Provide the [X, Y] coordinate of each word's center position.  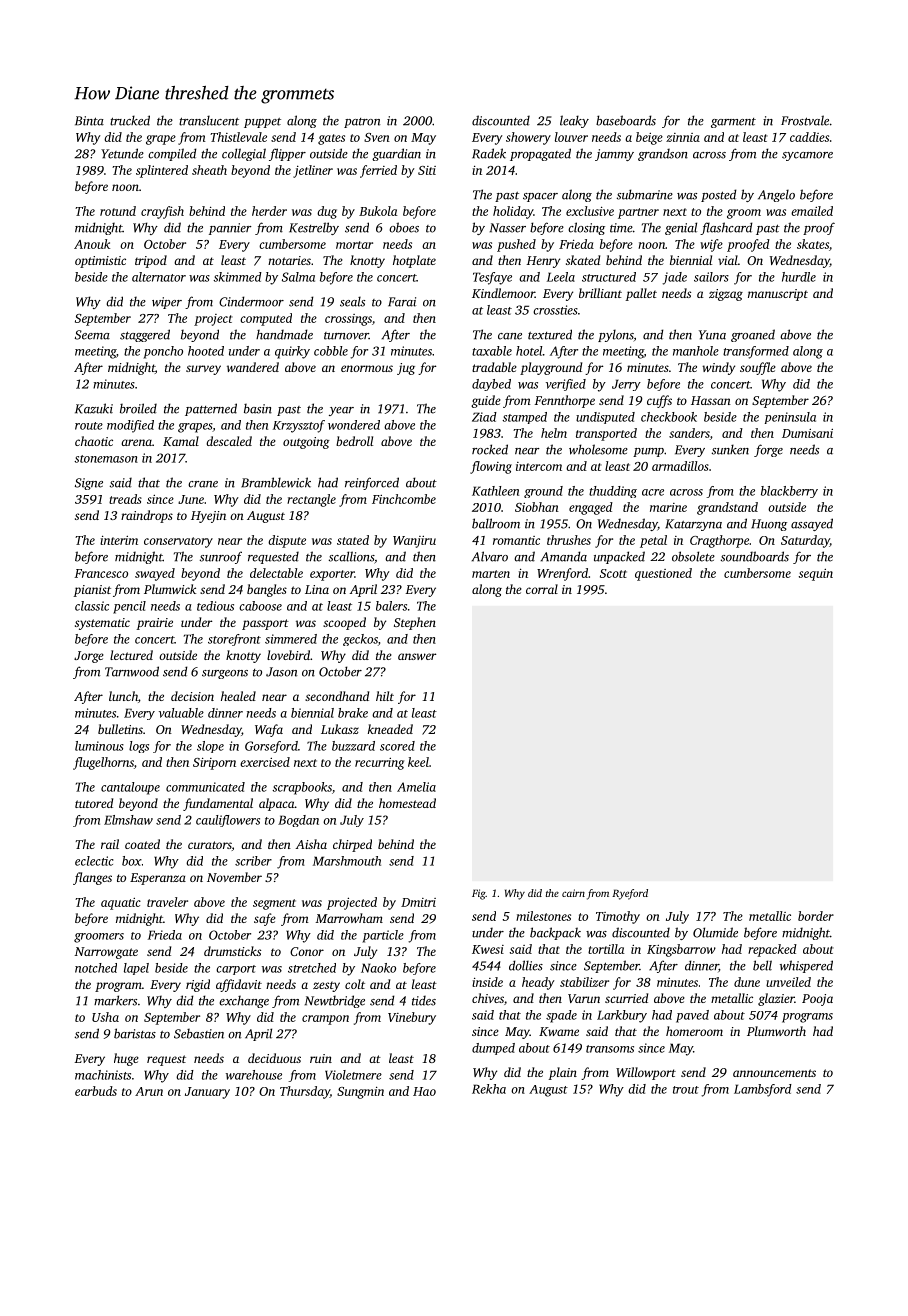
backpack [555, 933]
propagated [540, 154]
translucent [209, 120]
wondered [354, 425]
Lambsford [763, 1090]
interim [119, 540]
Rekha [489, 1089]
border [816, 916]
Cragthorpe [719, 541]
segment [274, 904]
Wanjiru [414, 542]
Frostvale [805, 120]
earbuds [96, 1091]
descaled [229, 441]
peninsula [790, 418]
